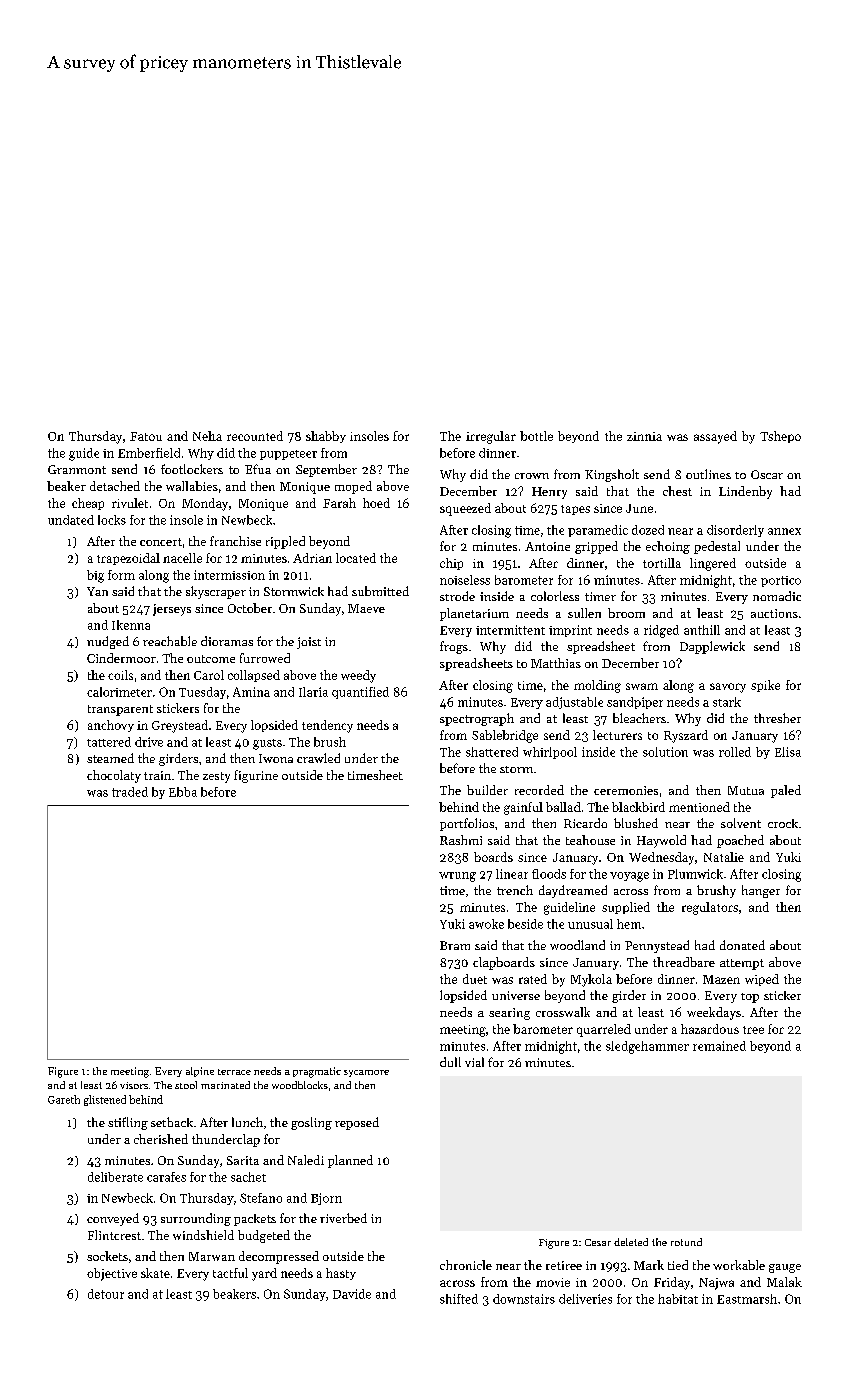 This screenshot has height=1400, width=849. Describe the element at coordinates (644, 436) in the screenshot. I see `zinnia` at that location.
